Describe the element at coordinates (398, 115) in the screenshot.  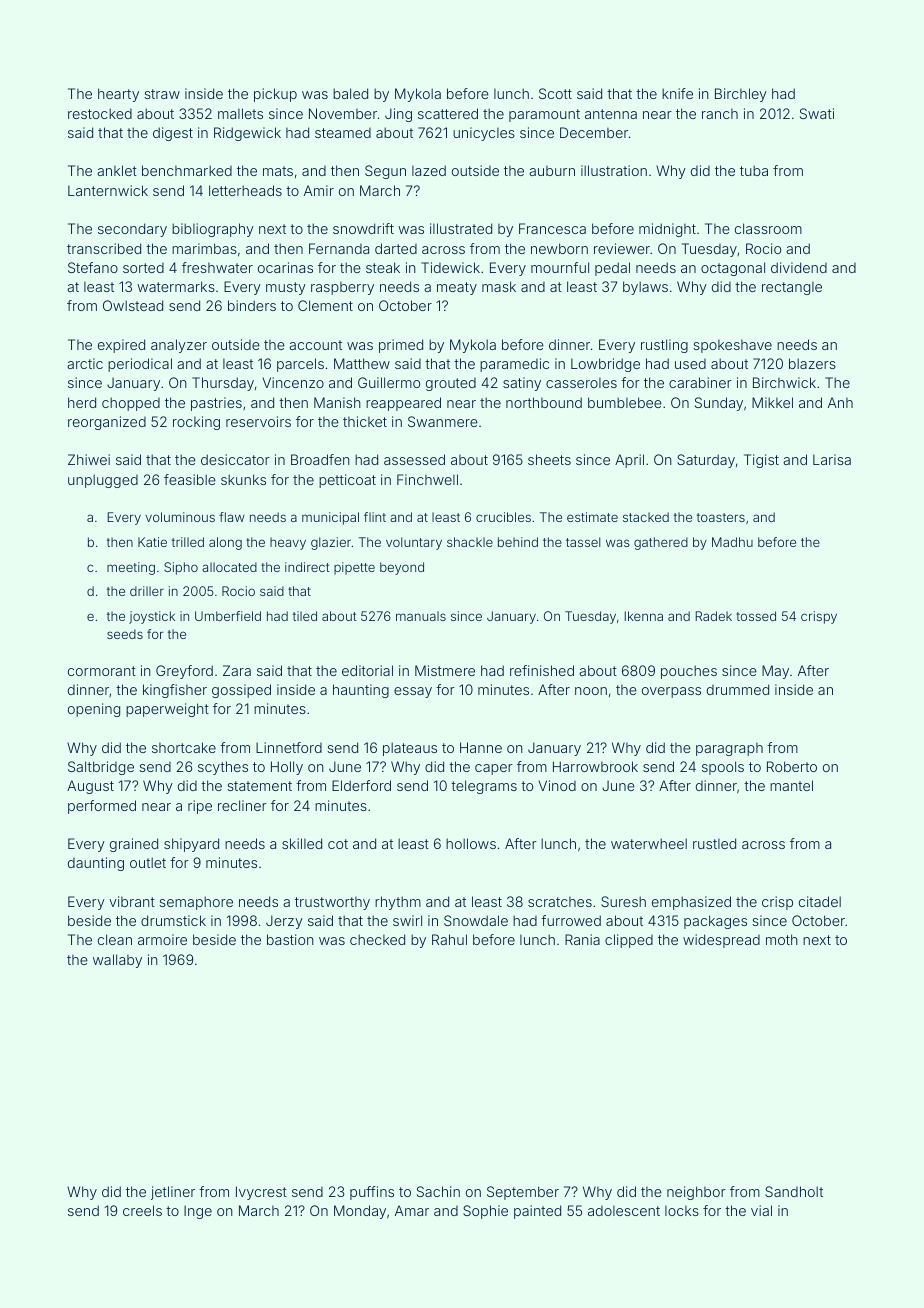
I see `Jing` at that location.
